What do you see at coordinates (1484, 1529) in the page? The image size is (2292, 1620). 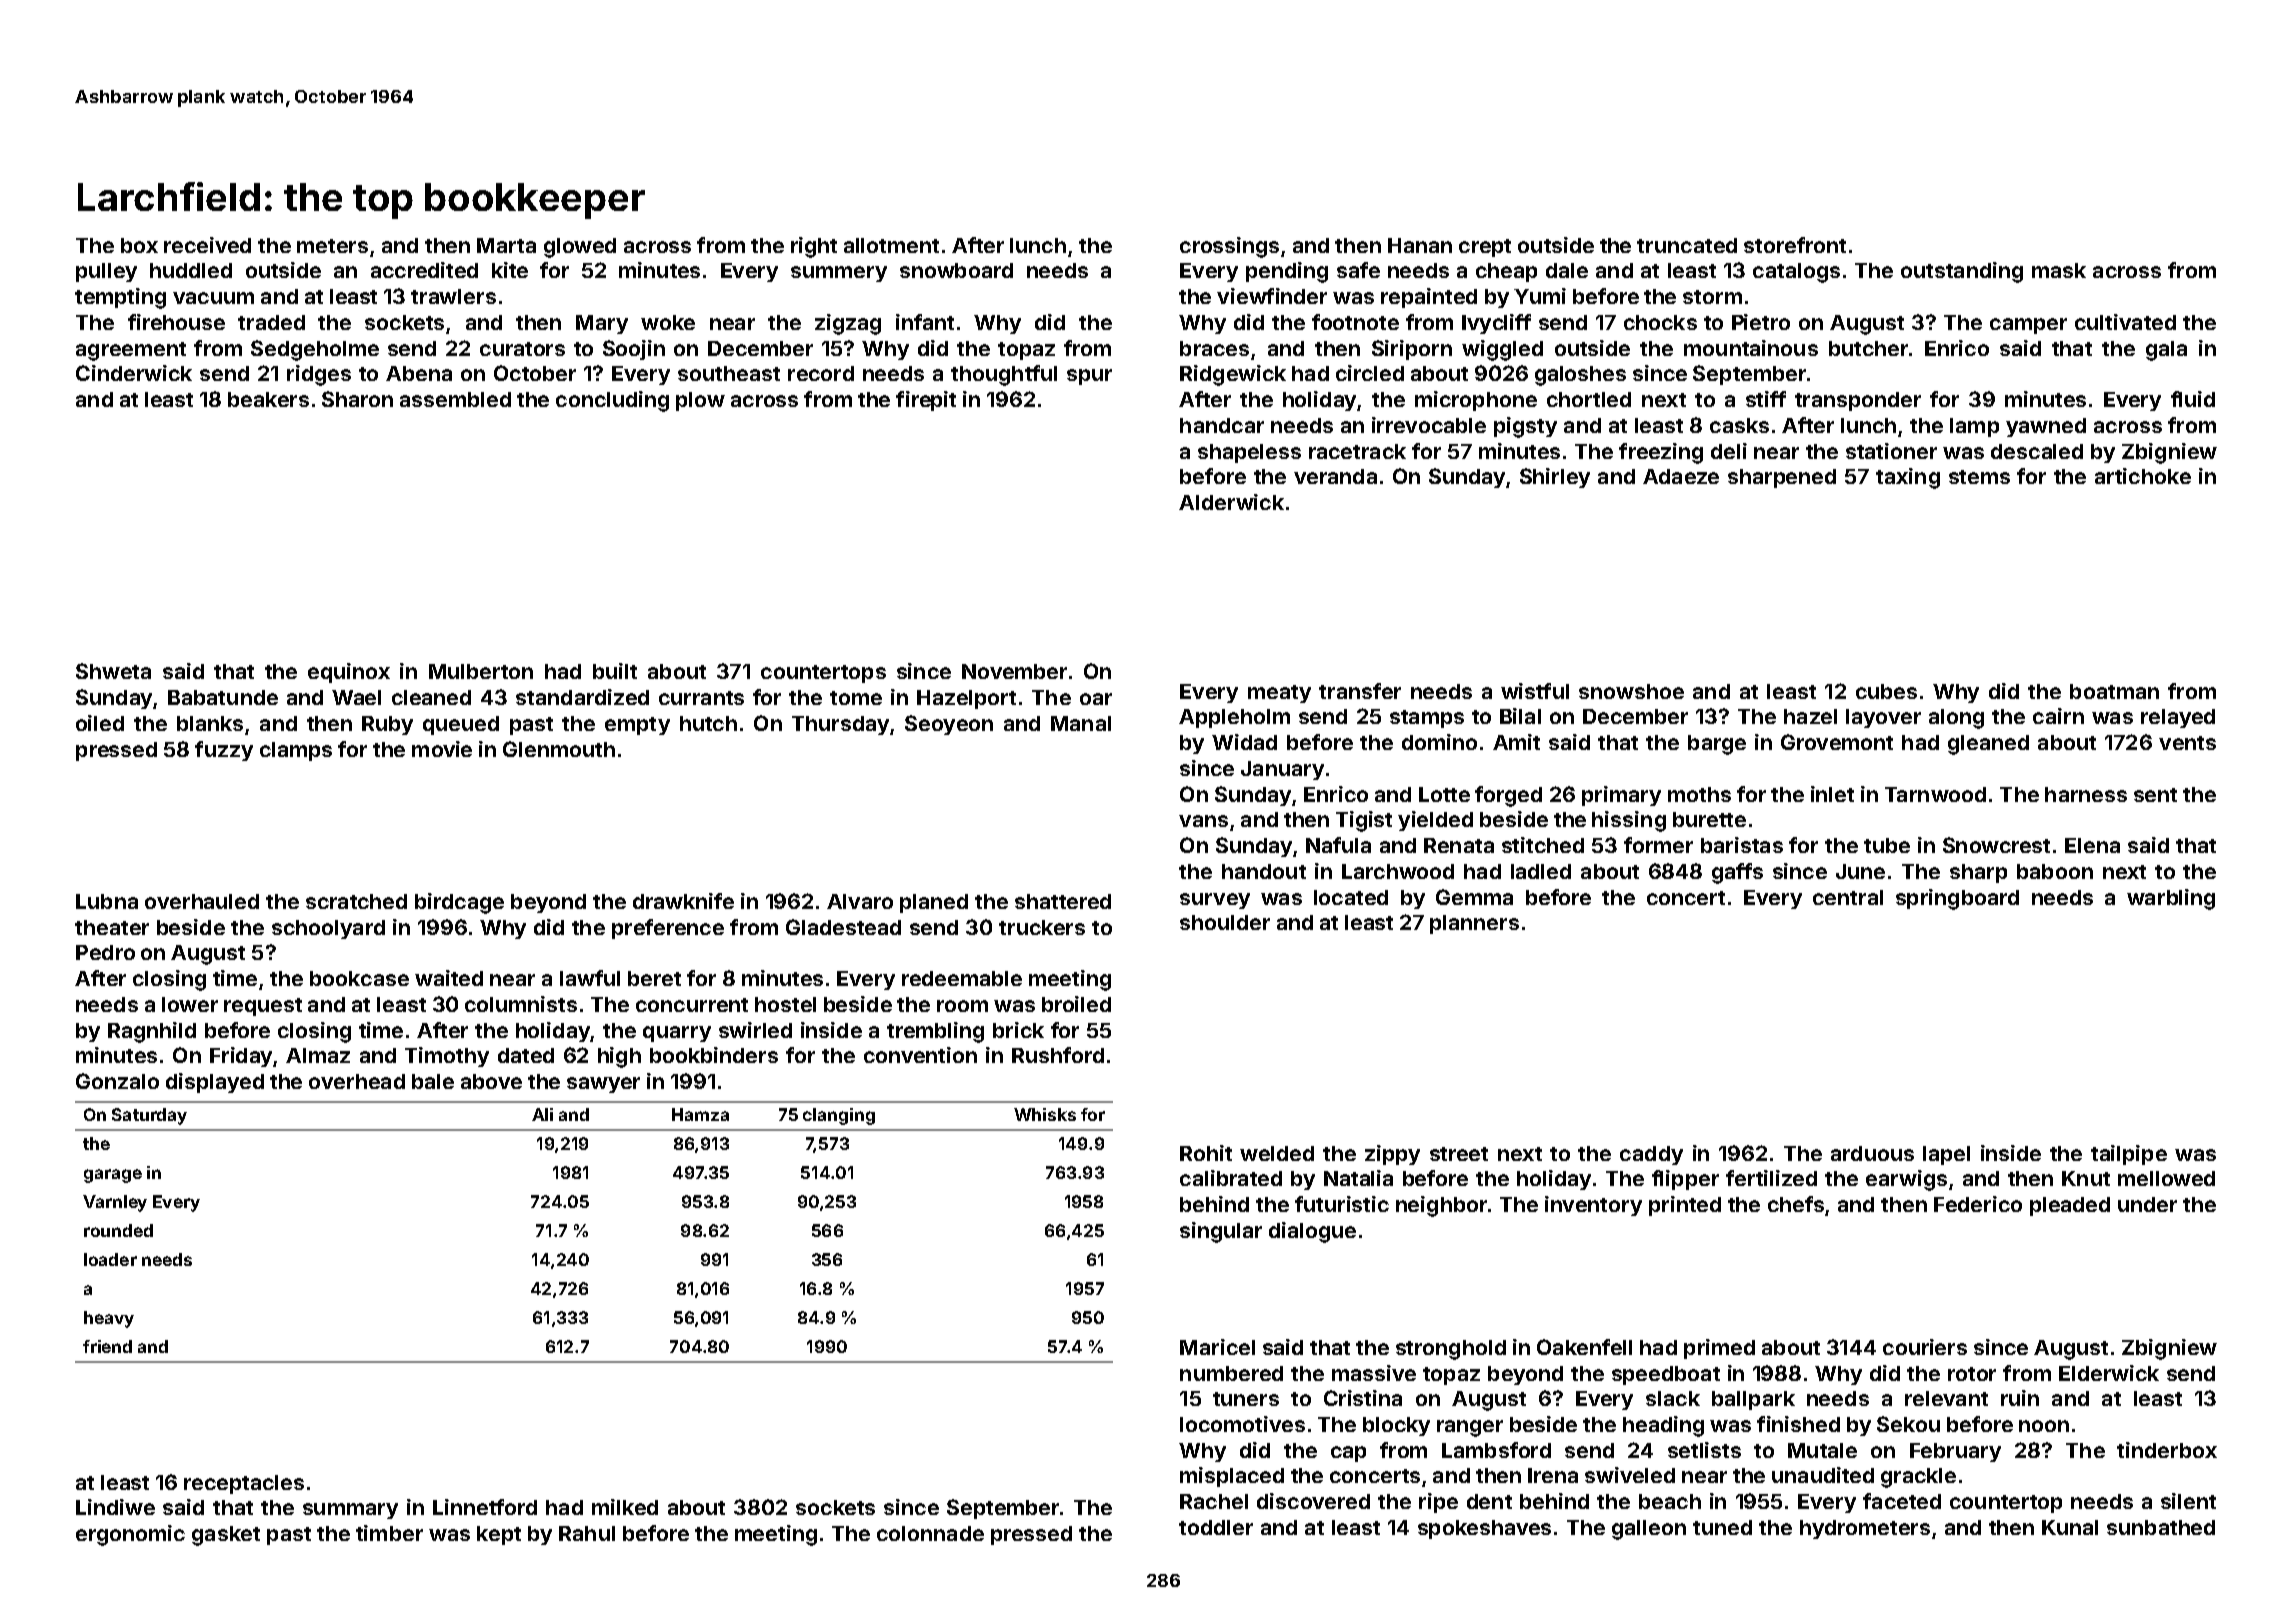 I see `spokeshaves` at bounding box center [1484, 1529].
